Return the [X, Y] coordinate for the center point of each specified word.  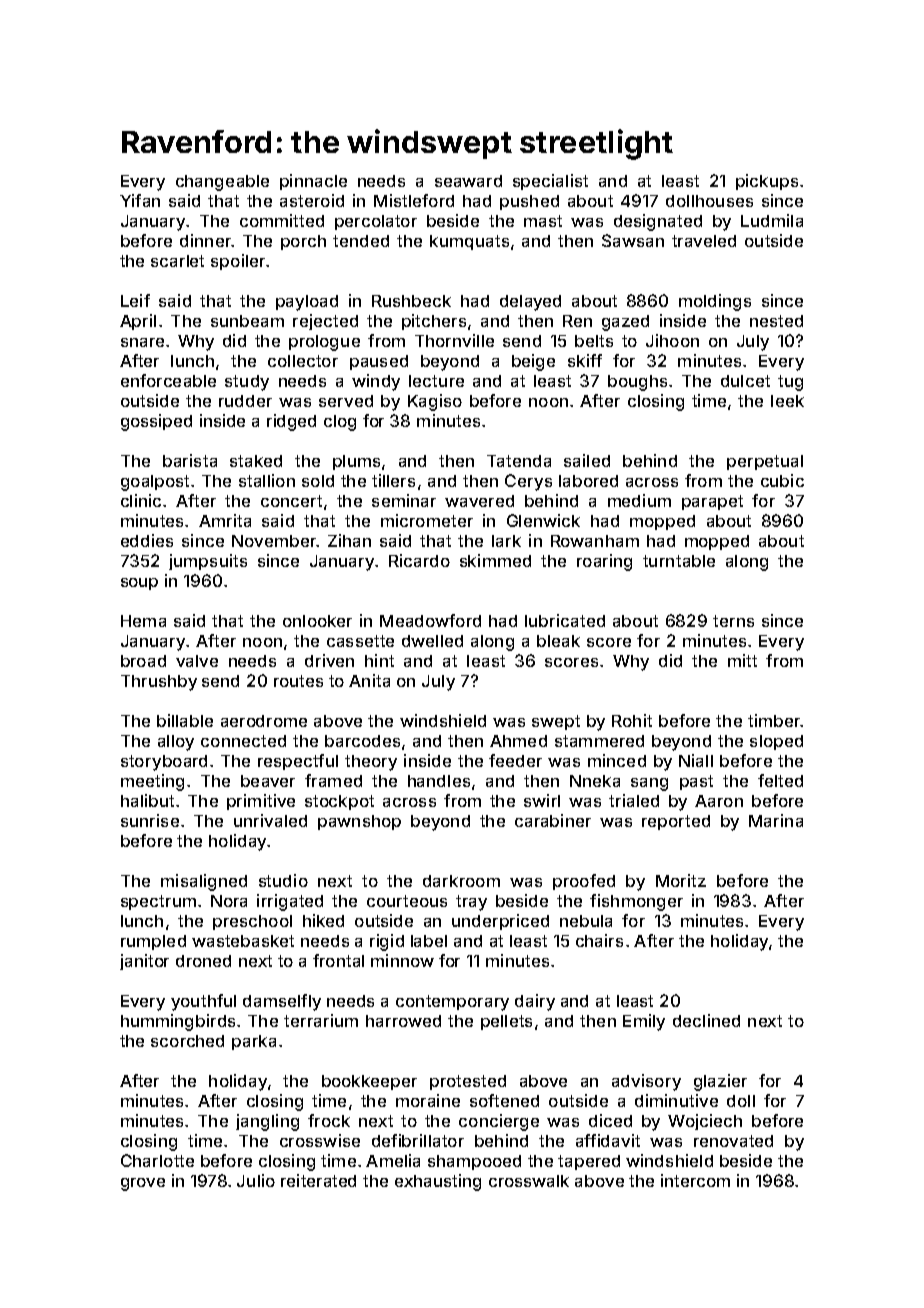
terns [733, 621]
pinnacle [313, 182]
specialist [550, 182]
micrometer [427, 520]
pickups [767, 182]
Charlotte [157, 1160]
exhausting [438, 1182]
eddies [147, 540]
